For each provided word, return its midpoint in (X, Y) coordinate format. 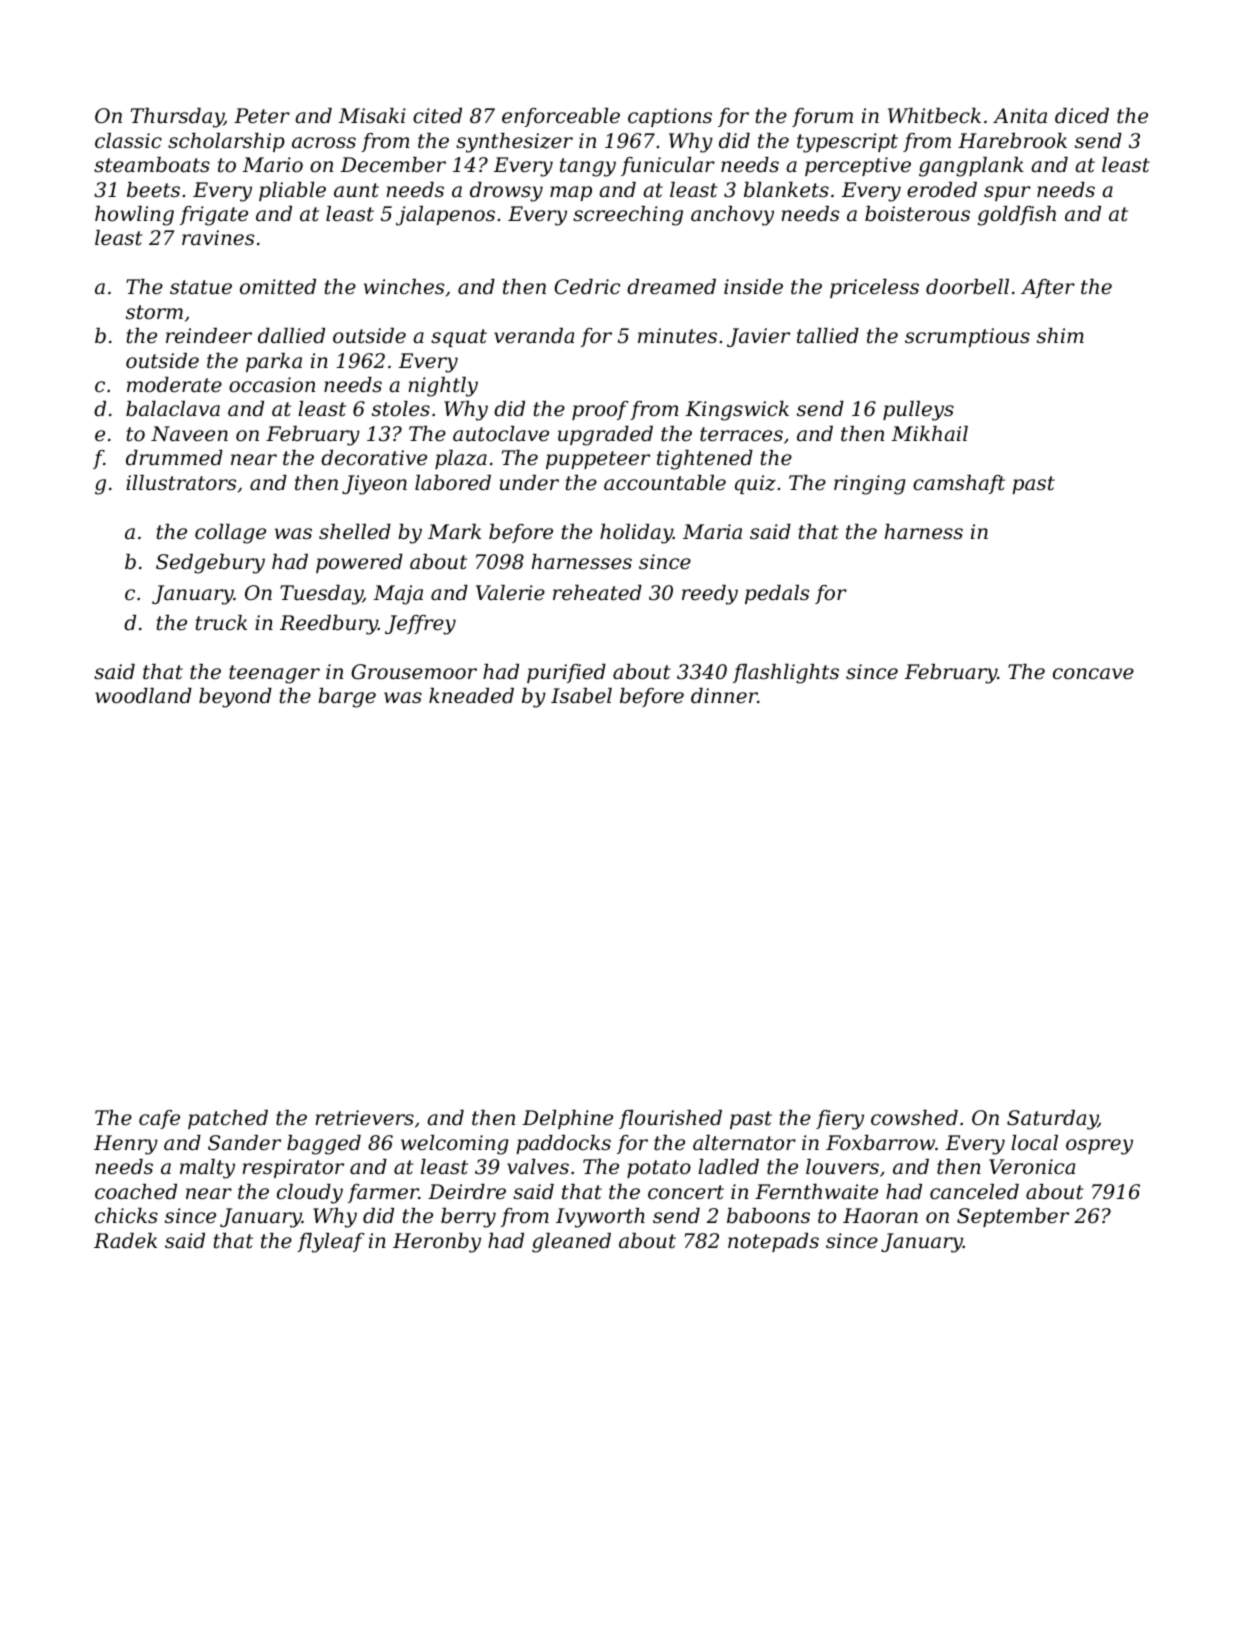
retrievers (365, 1118)
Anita (1020, 116)
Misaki (372, 116)
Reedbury (329, 625)
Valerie (510, 593)
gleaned (571, 1243)
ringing (870, 485)
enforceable (561, 117)
